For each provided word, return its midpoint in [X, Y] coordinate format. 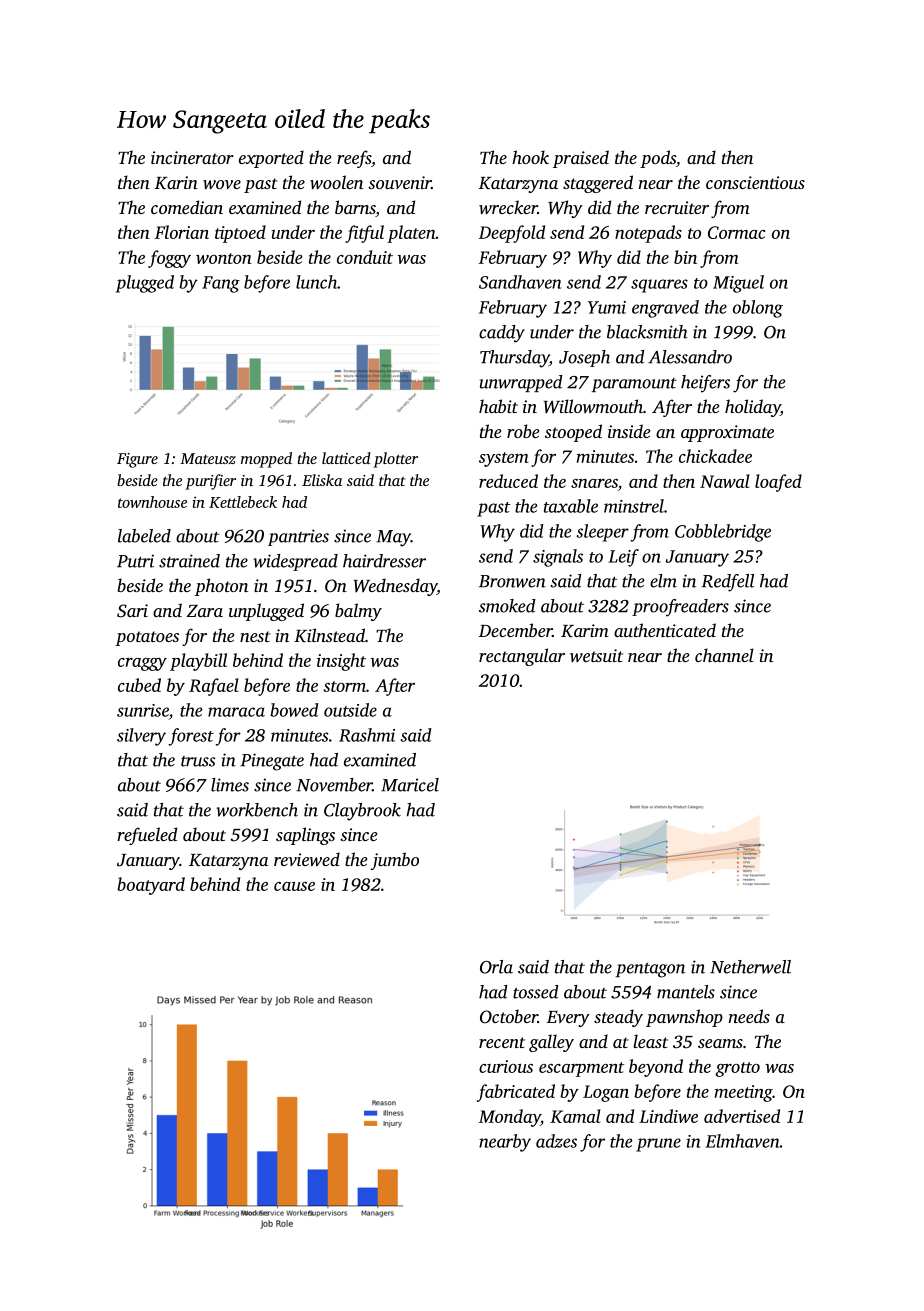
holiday [752, 408]
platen [411, 234]
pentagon [650, 970]
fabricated [516, 1093]
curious [506, 1066]
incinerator [192, 157]
